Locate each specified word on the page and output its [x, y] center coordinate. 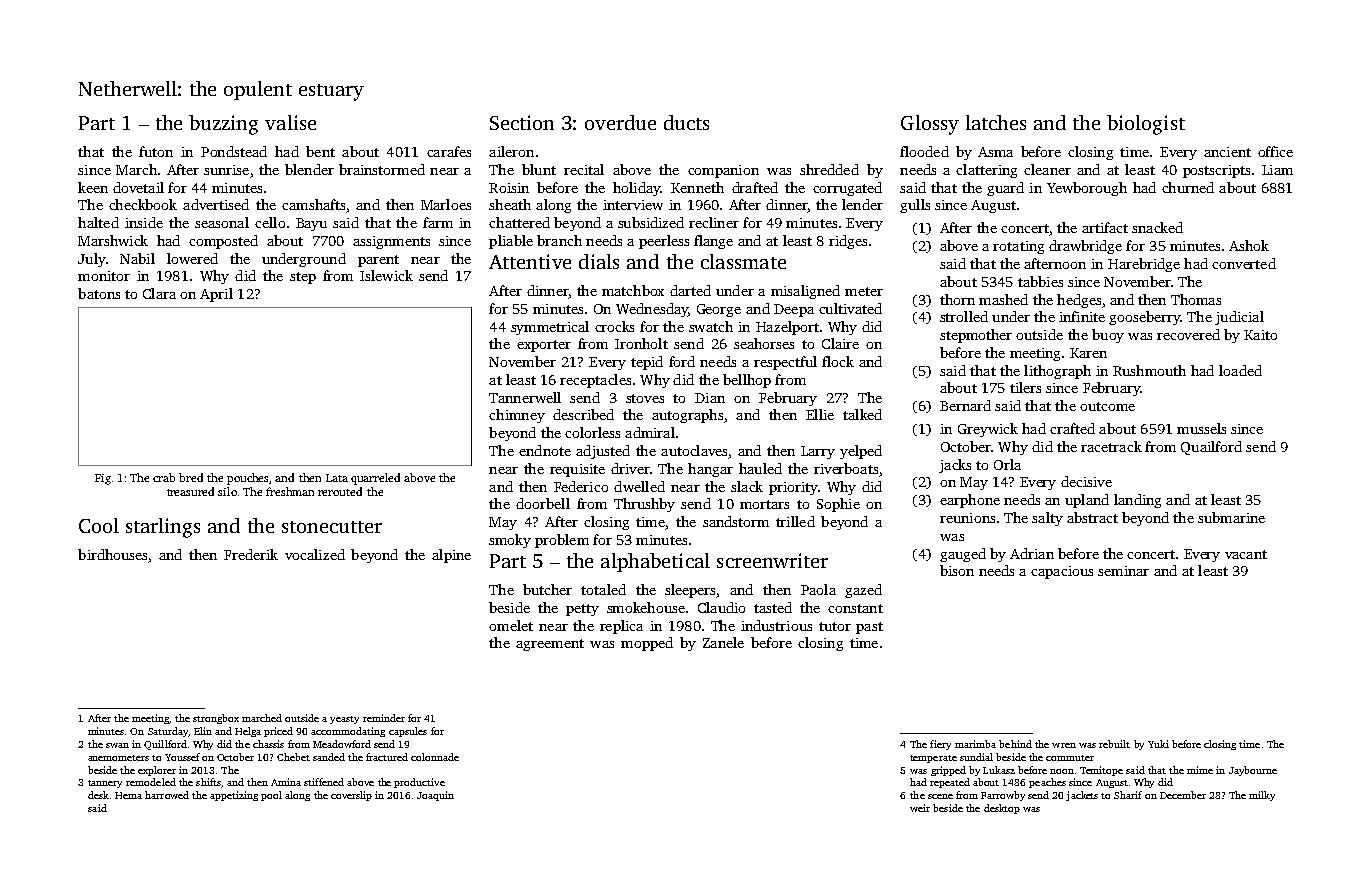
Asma [995, 152]
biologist [1146, 125]
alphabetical [655, 562]
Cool [99, 525]
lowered [192, 258]
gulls [915, 206]
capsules [408, 732]
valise [290, 122]
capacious [1062, 572]
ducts [686, 122]
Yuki [1158, 744]
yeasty [344, 720]
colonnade [435, 757]
